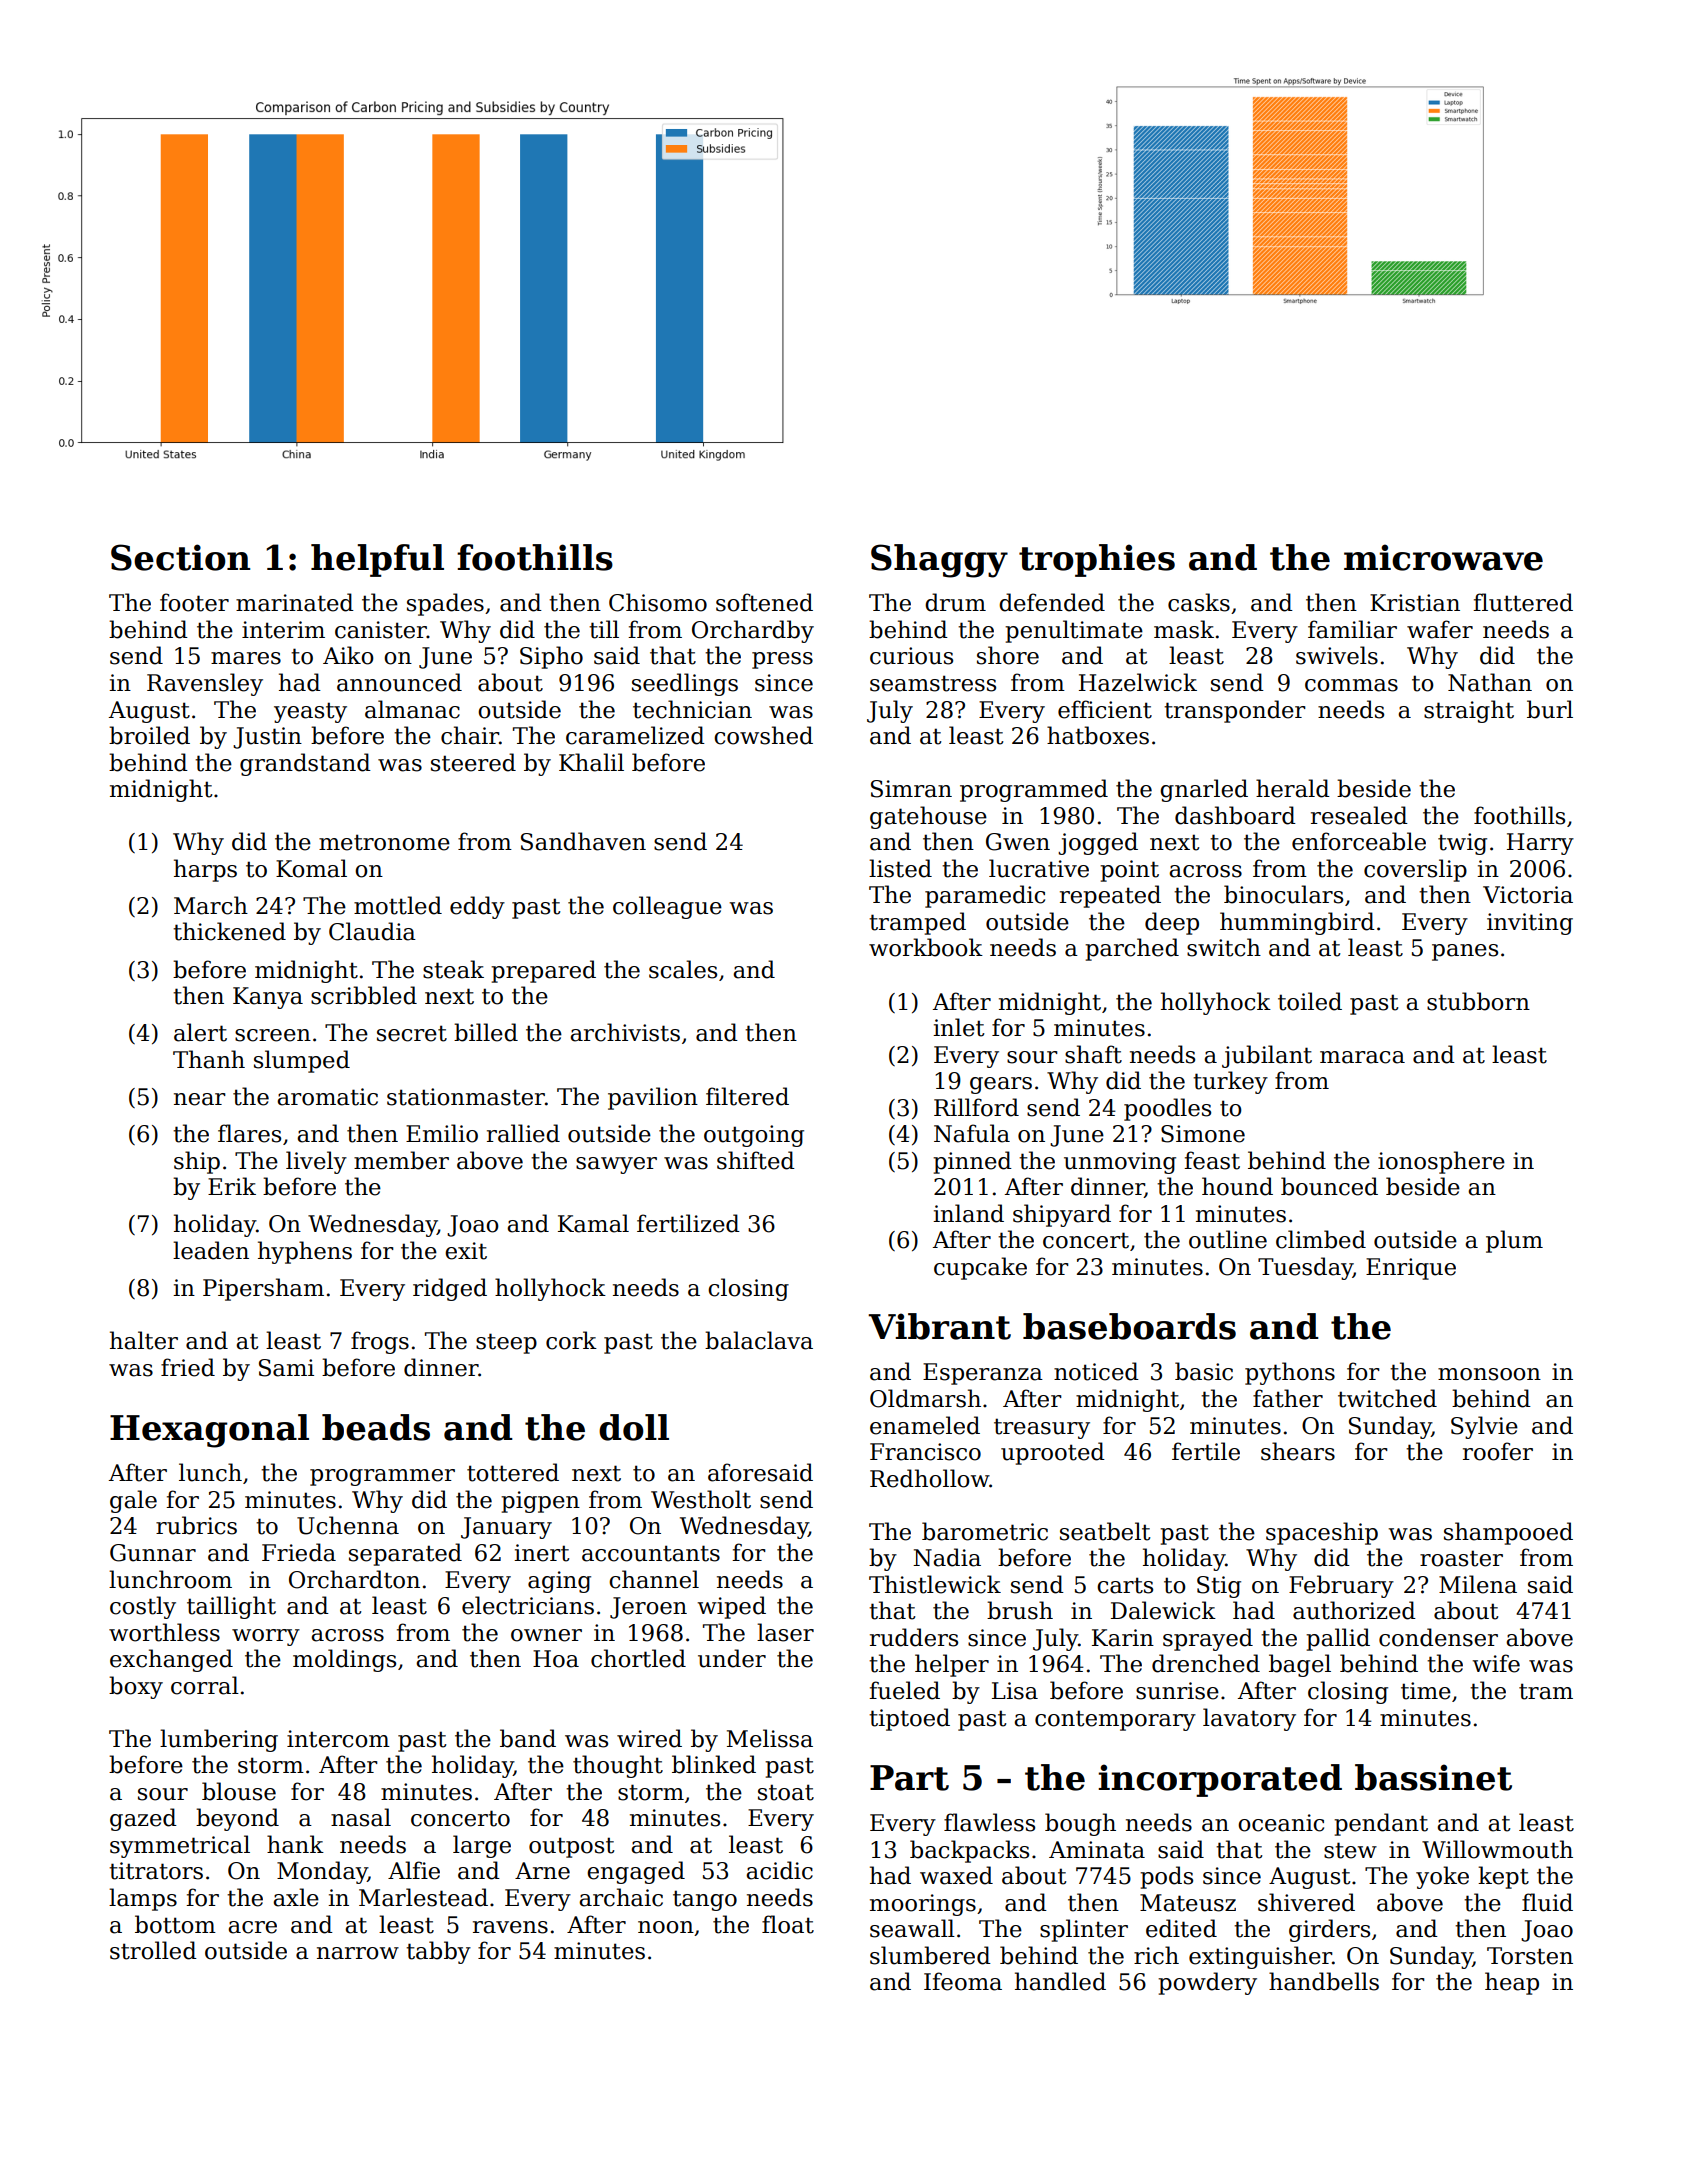  I want to click on microwave, so click(1443, 557).
